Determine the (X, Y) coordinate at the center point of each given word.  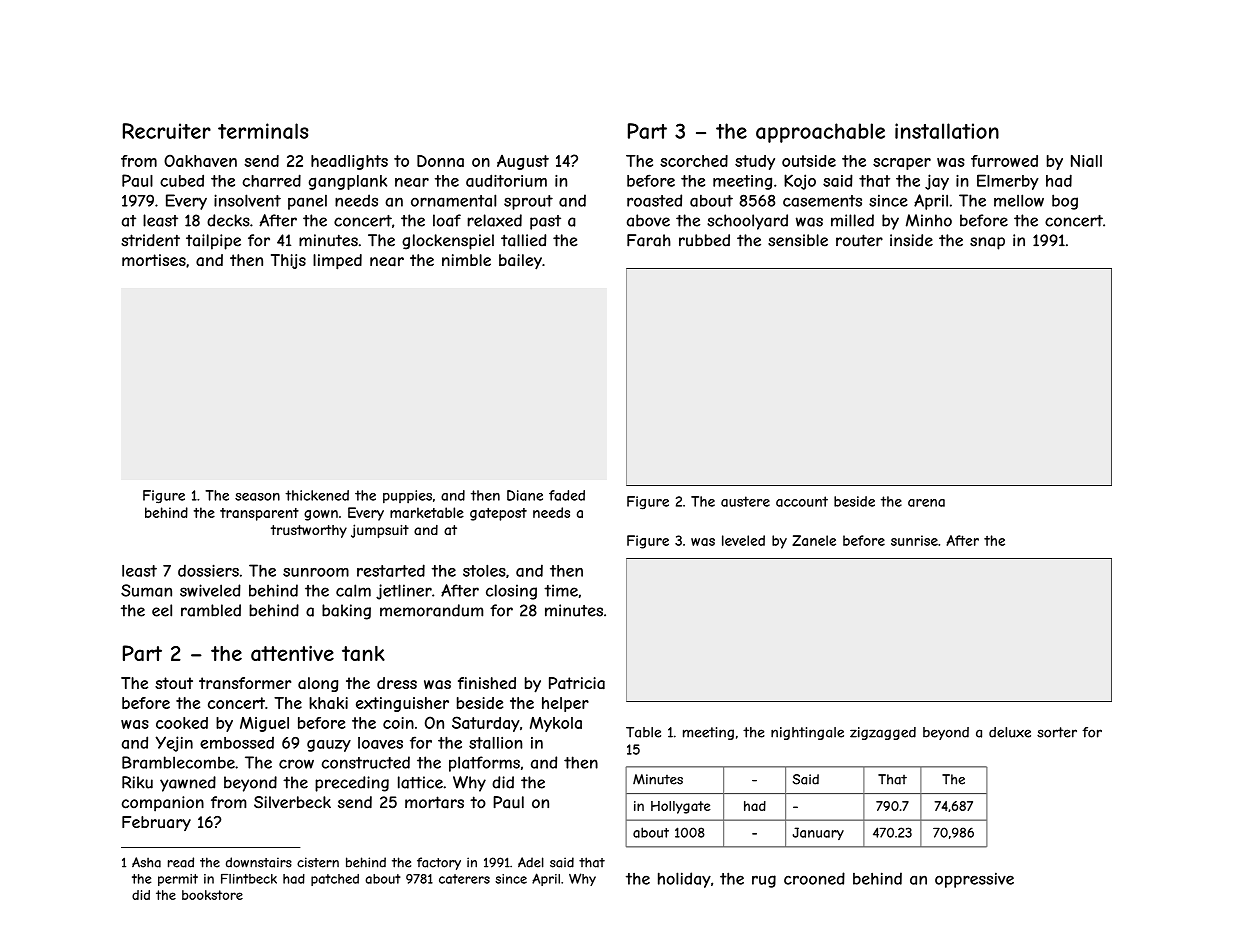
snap (987, 243)
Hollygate (681, 807)
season (257, 497)
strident (150, 240)
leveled (743, 540)
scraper (902, 164)
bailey (520, 262)
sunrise (914, 540)
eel (162, 610)
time (561, 590)
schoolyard (747, 222)
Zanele (814, 540)
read (181, 862)
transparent (259, 514)
